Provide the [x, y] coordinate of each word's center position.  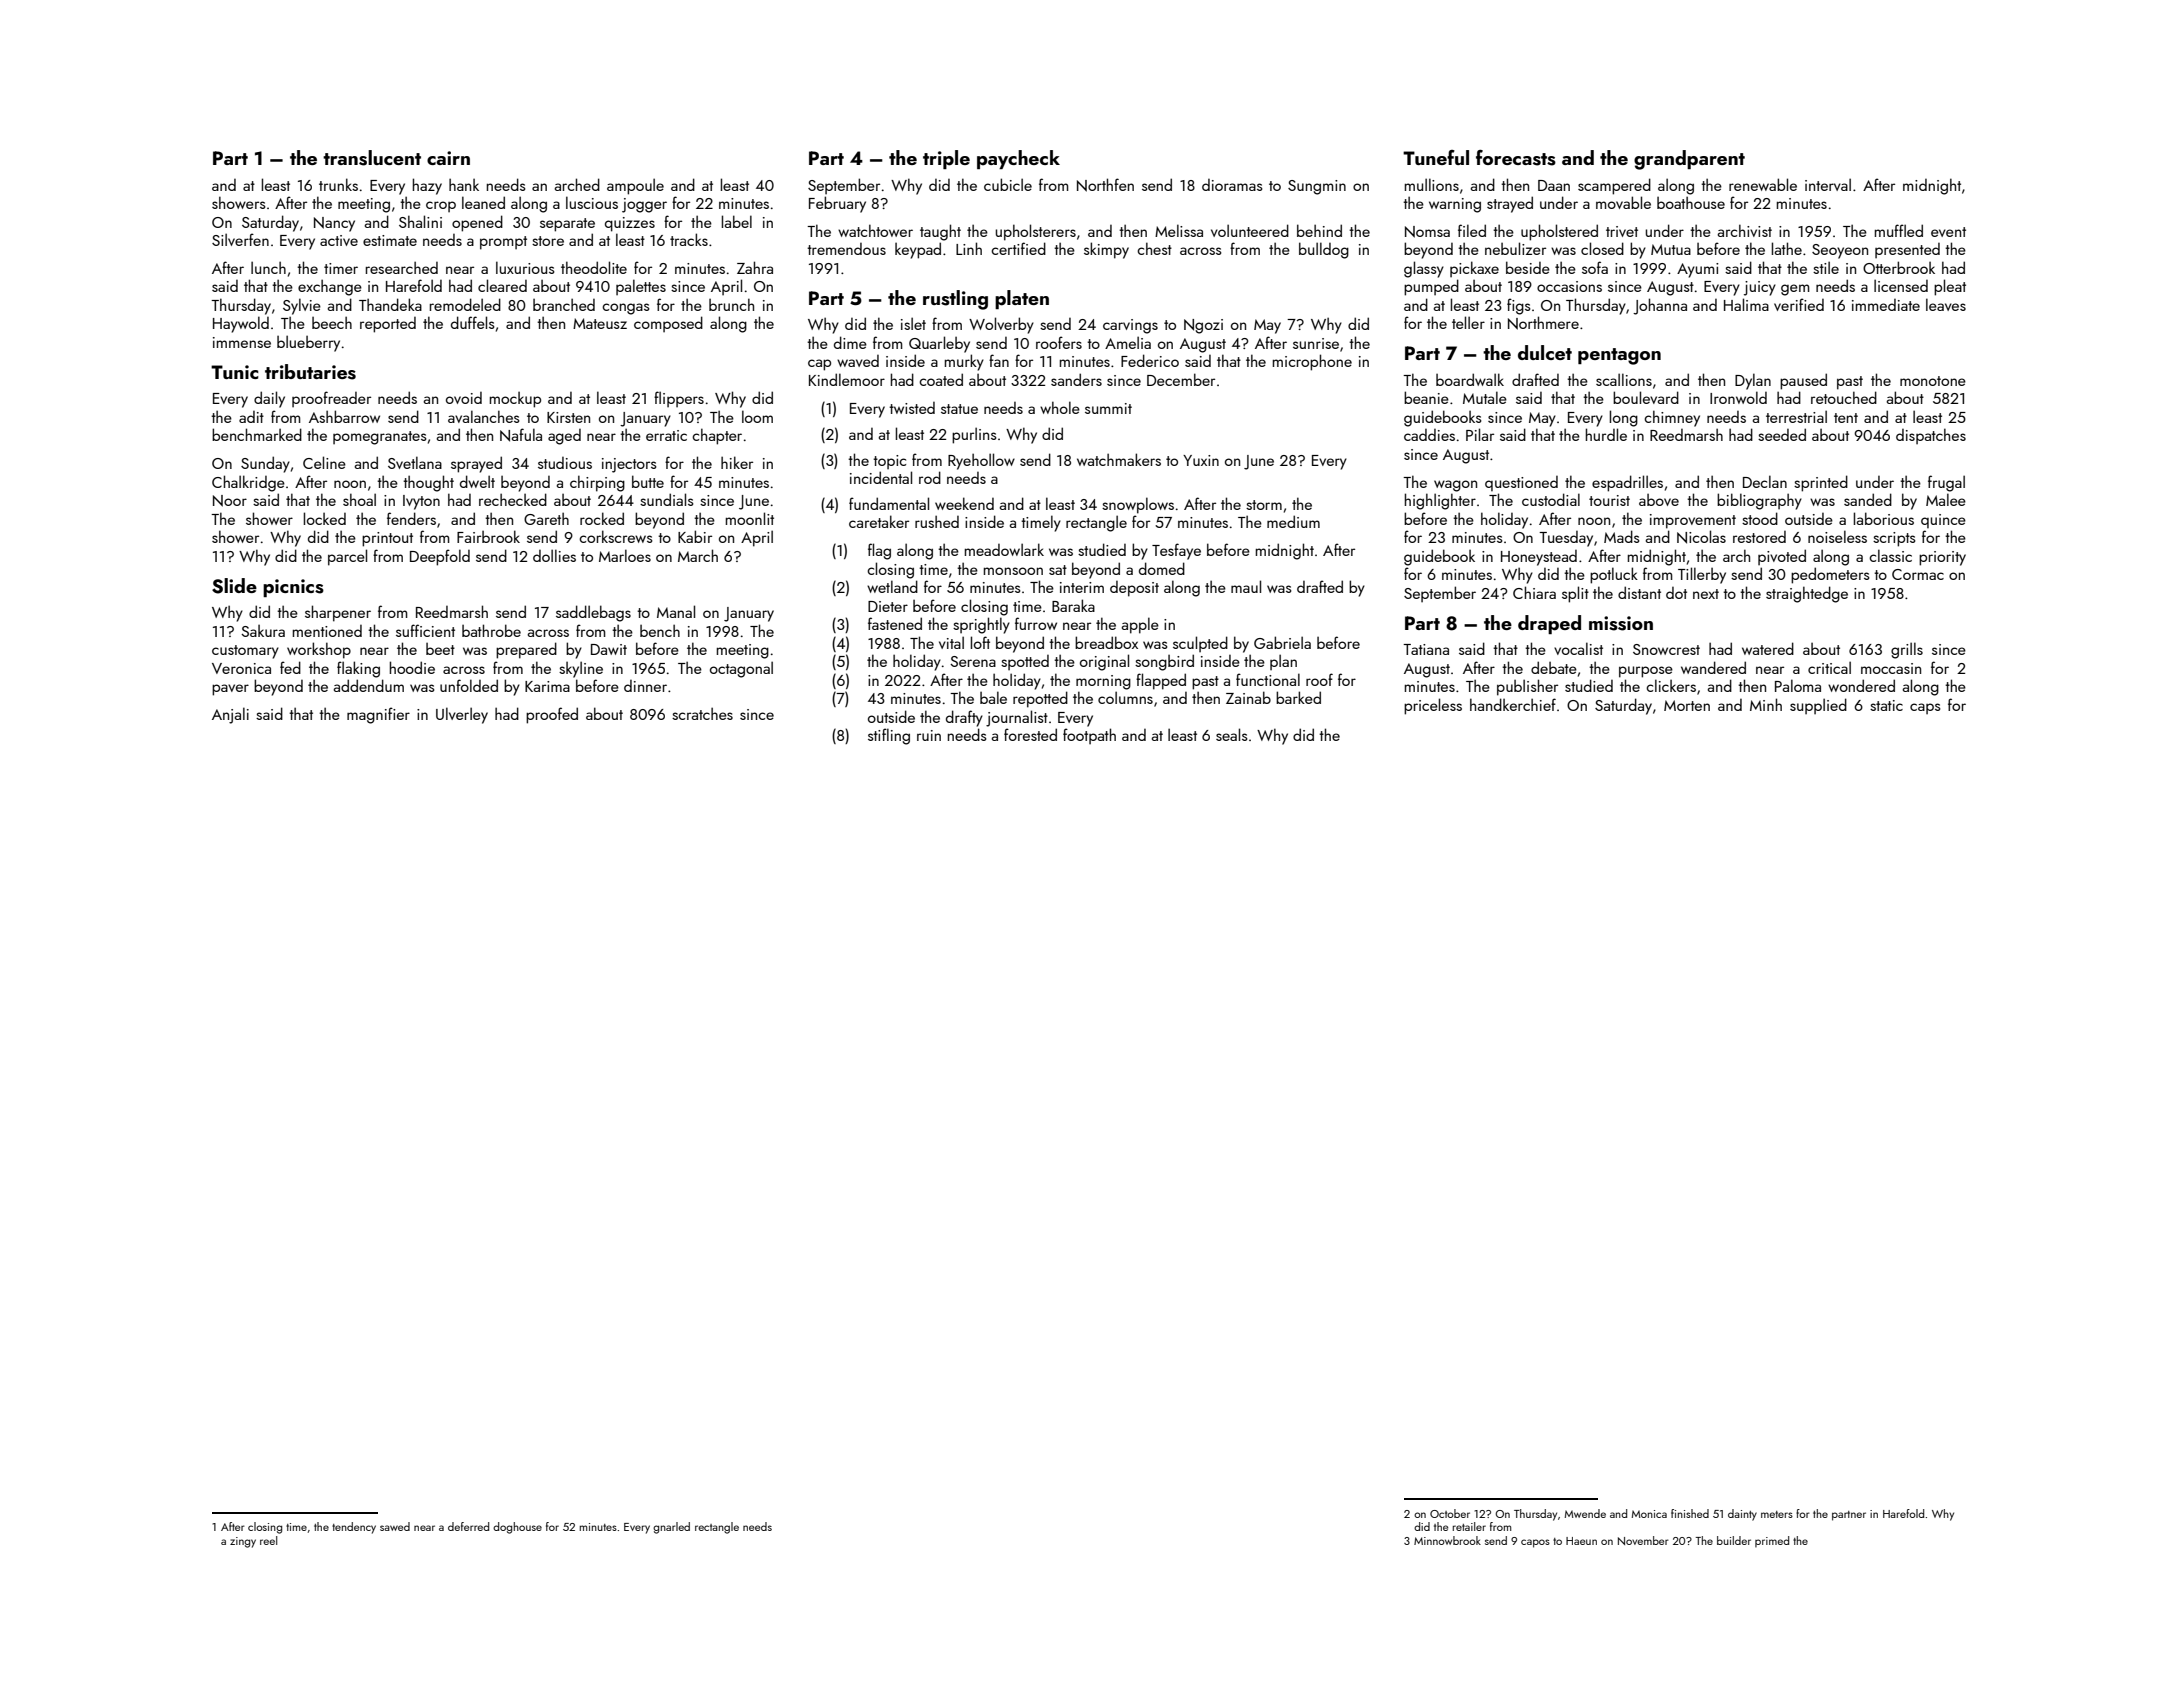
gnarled [671, 1528]
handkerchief [1513, 704]
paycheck [1018, 159]
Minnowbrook [1447, 1540]
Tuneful [1436, 157]
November [1643, 1540]
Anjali [230, 715]
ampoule [635, 186]
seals [1232, 734]
